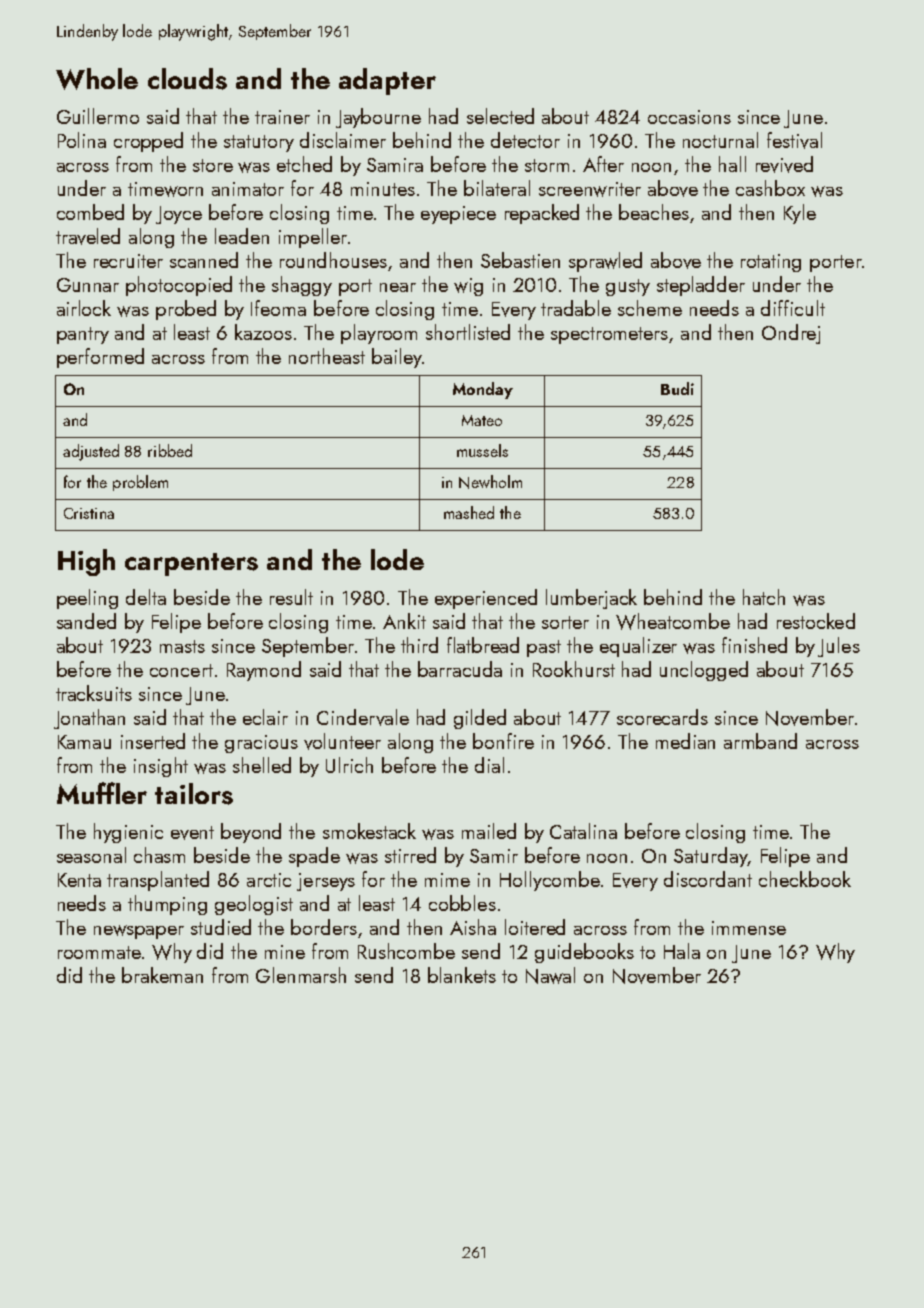 The image size is (924, 1308). What do you see at coordinates (102, 793) in the image?
I see `Muffler` at bounding box center [102, 793].
